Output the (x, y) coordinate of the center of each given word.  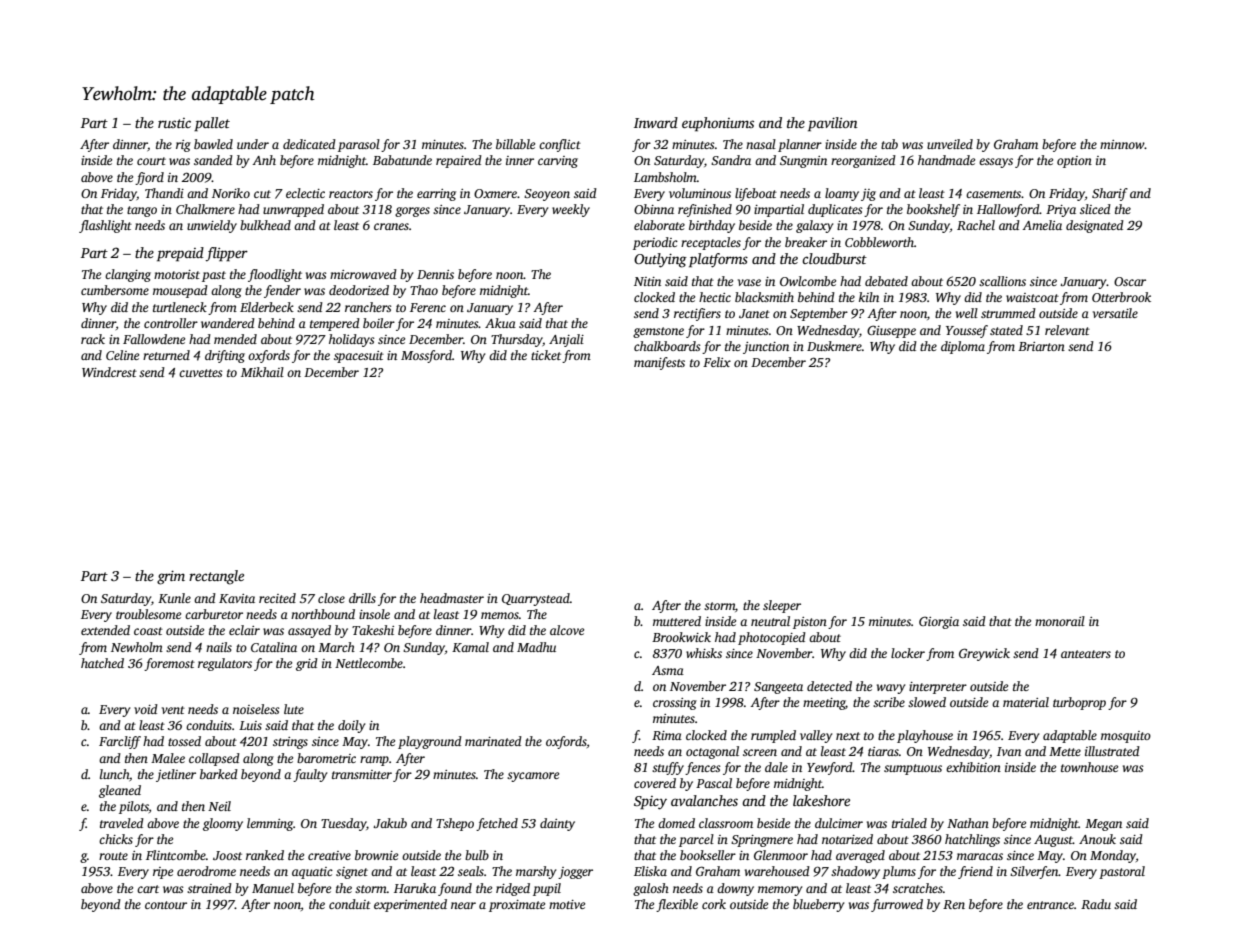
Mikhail (262, 372)
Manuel (273, 888)
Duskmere (834, 346)
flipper (226, 254)
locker (908, 653)
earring (436, 195)
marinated (493, 741)
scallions (1002, 281)
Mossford (426, 356)
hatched (102, 663)
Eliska (650, 871)
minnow (1122, 144)
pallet (212, 124)
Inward (656, 122)
